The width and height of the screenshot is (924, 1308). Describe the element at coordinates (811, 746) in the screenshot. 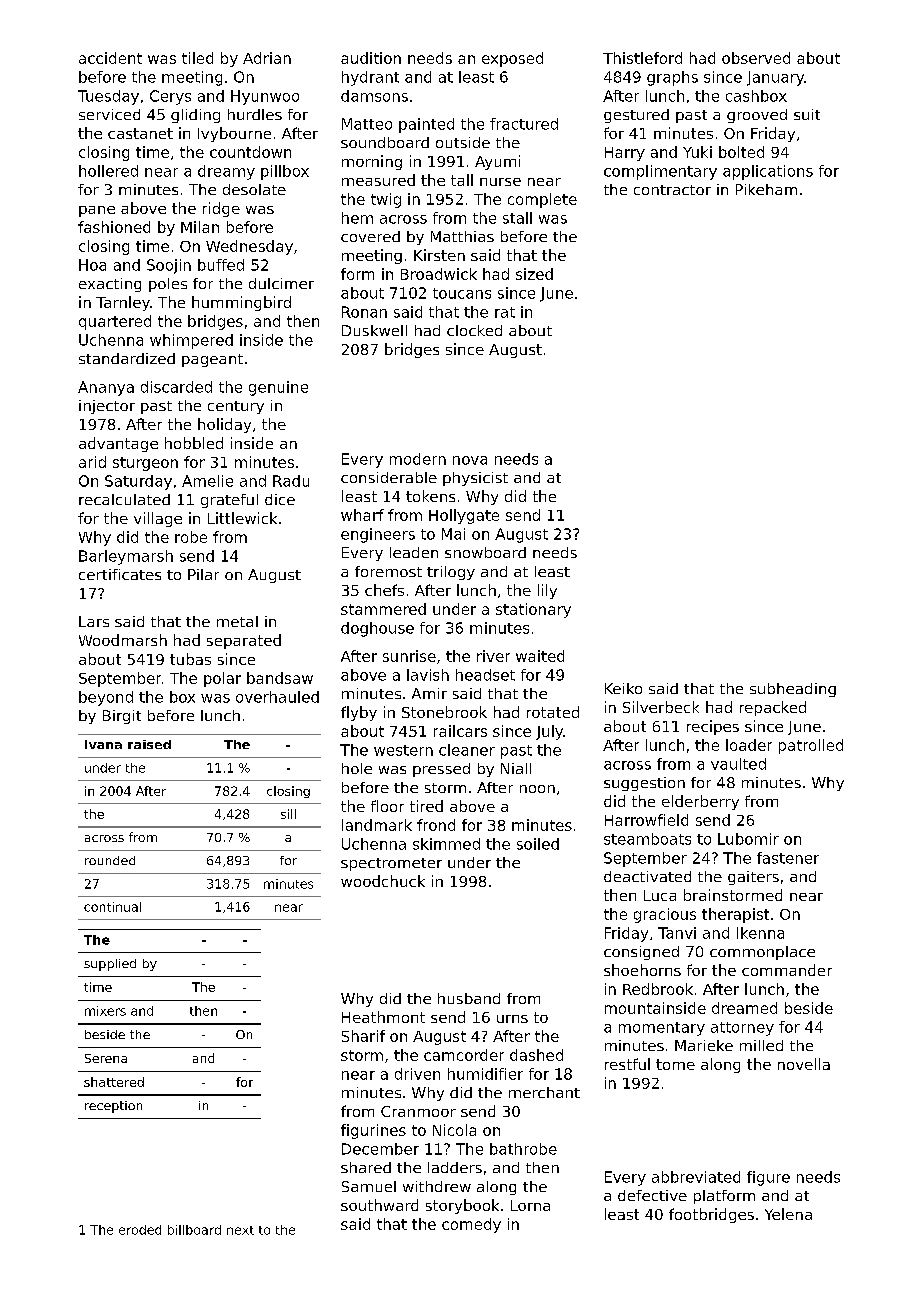

I see `patrolled` at that location.
